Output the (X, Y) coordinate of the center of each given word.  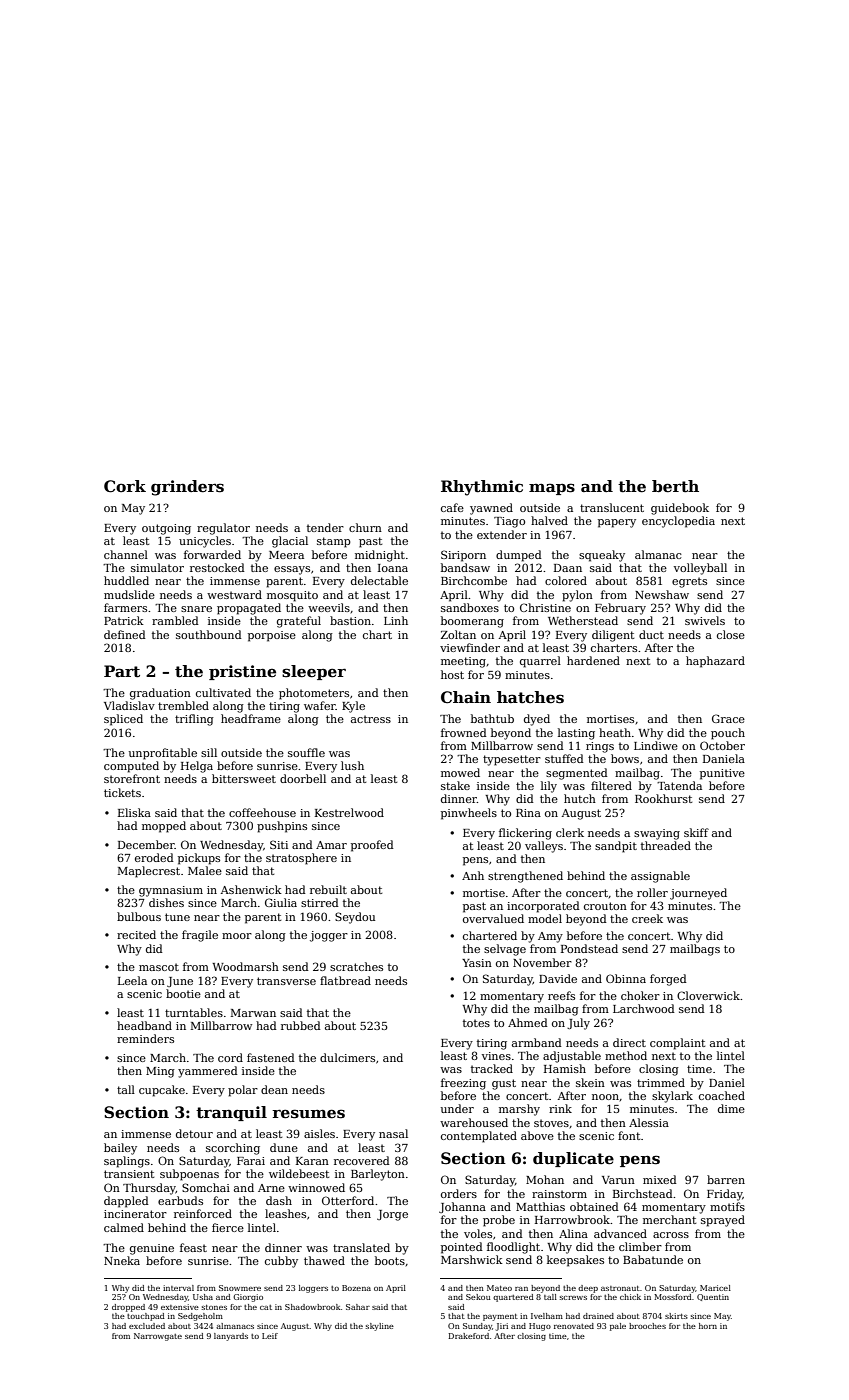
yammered (208, 1072)
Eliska (134, 812)
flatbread (345, 980)
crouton (605, 906)
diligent (613, 636)
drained (598, 1316)
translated (361, 1247)
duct (651, 634)
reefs (561, 995)
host (452, 674)
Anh (473, 875)
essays (292, 570)
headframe (251, 718)
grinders (187, 488)
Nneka (122, 1260)
